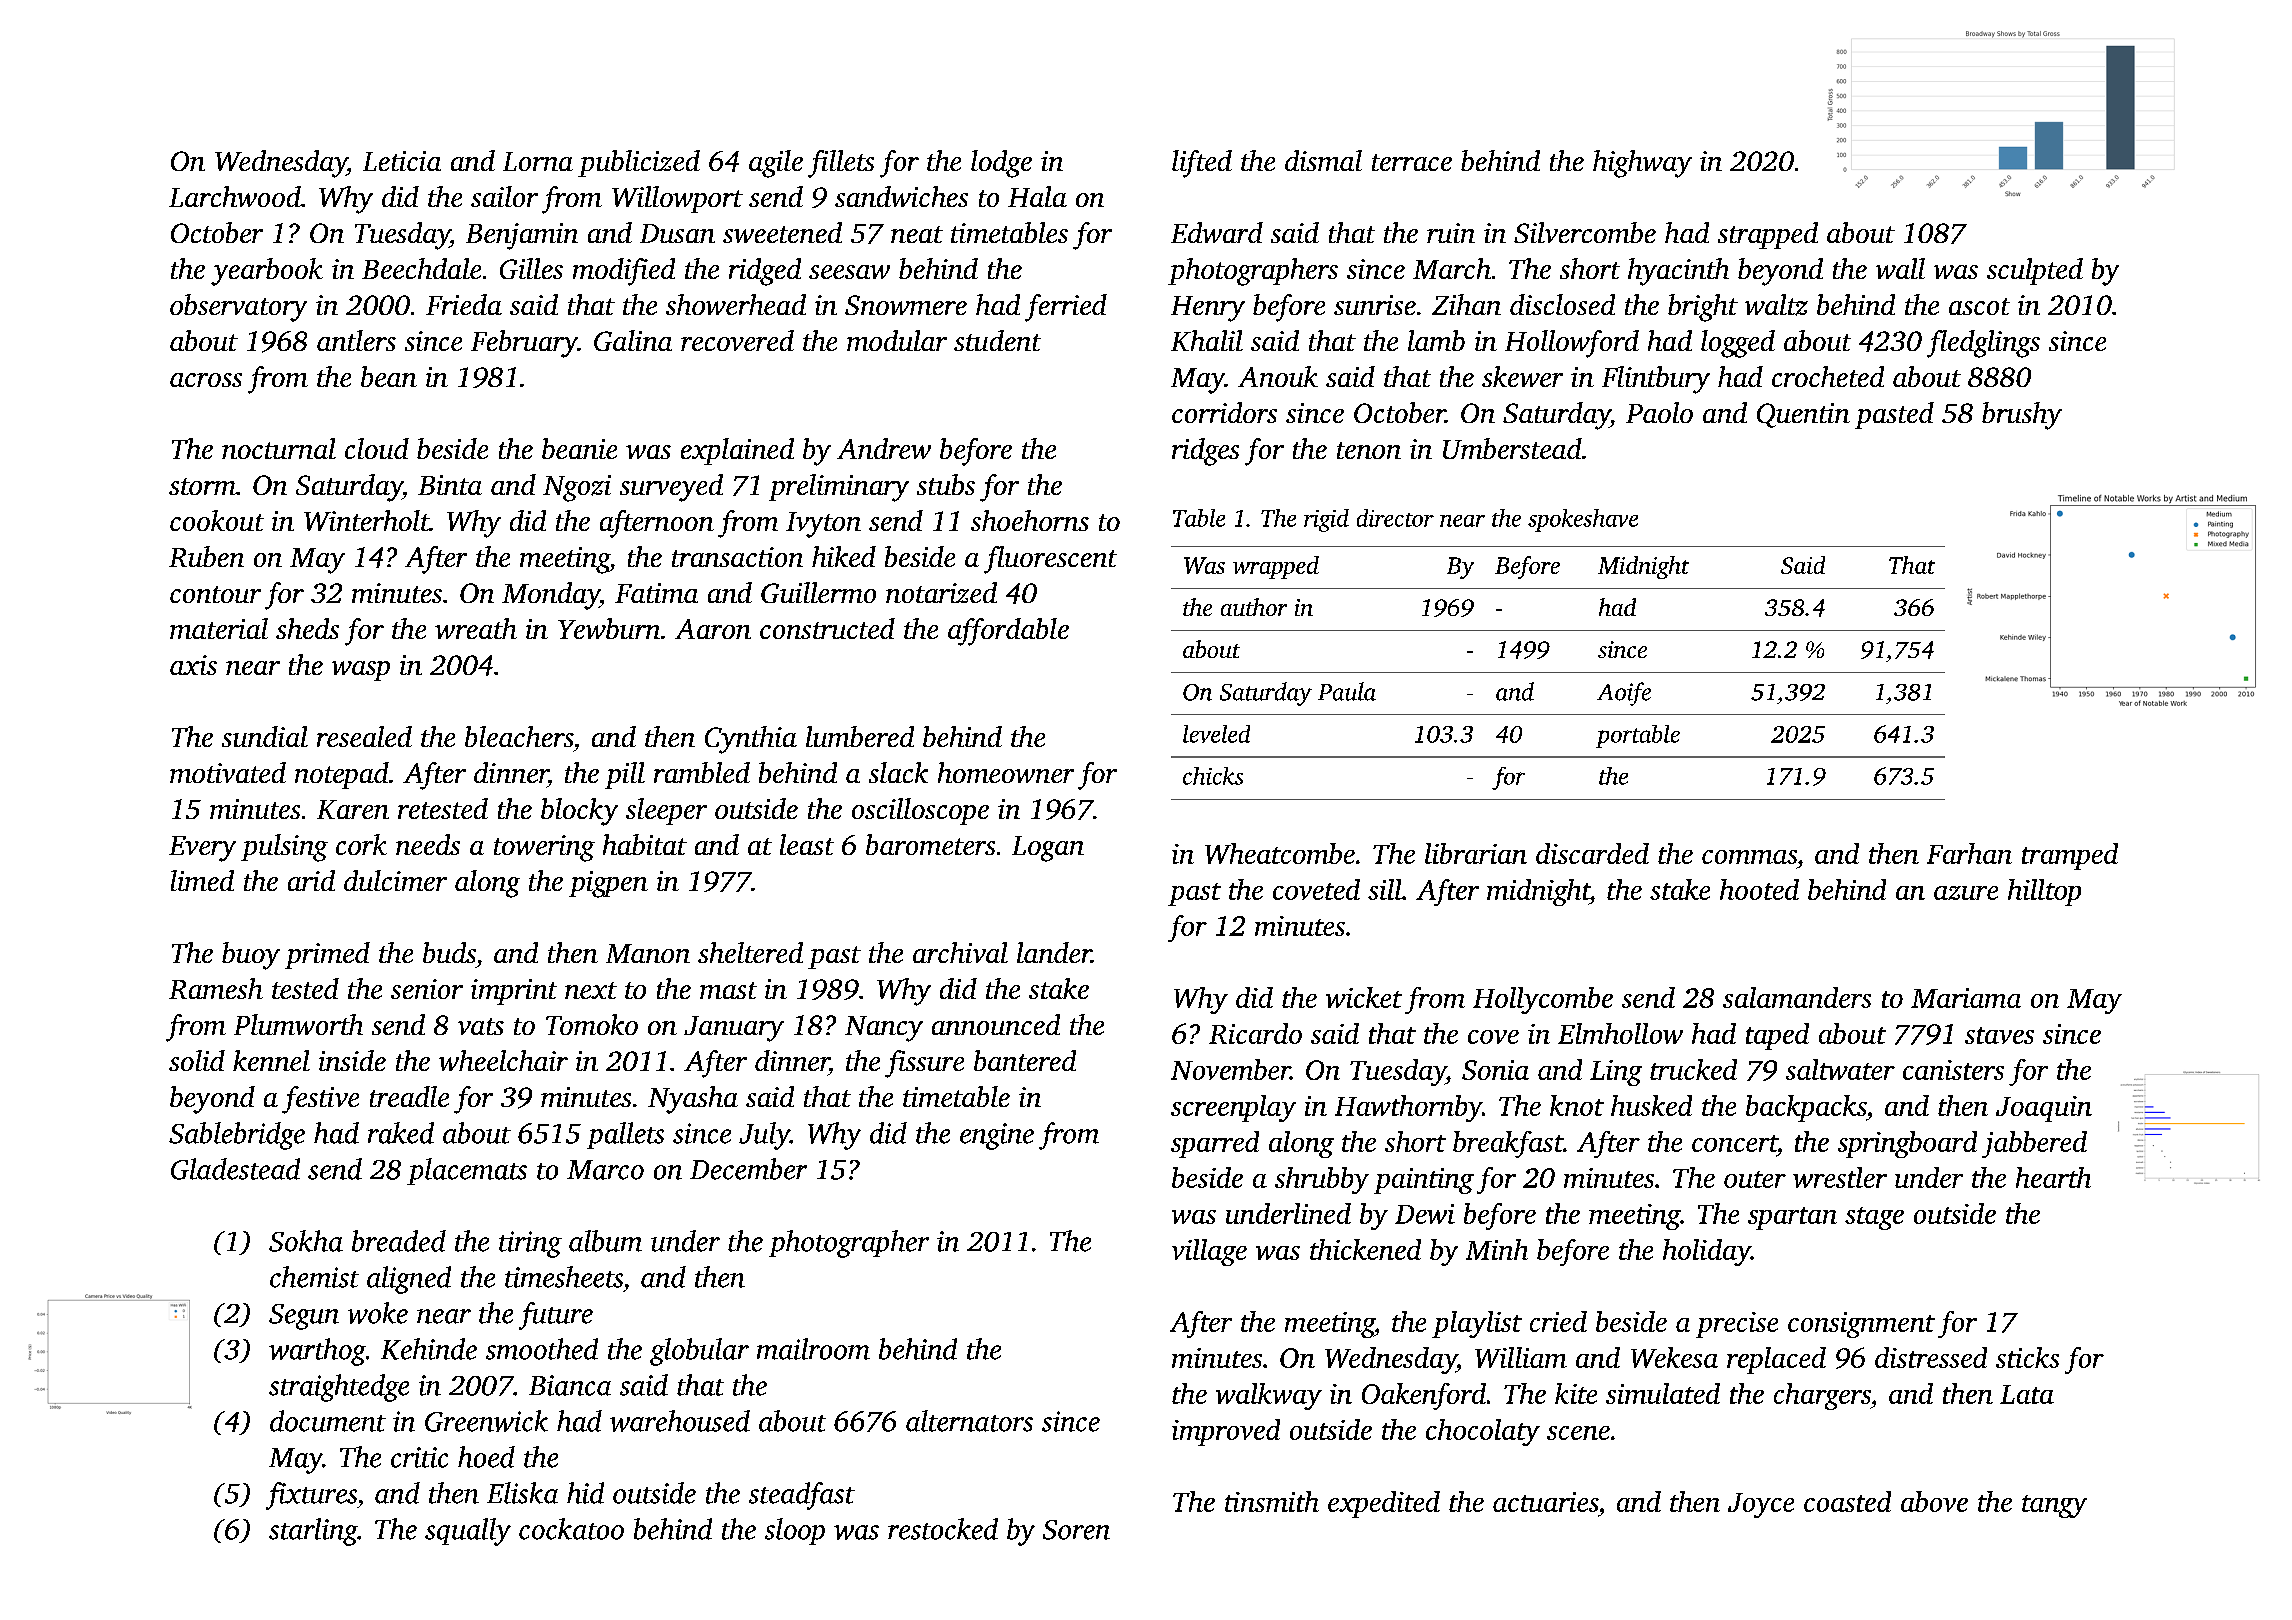 The image size is (2292, 1620). Describe the element at coordinates (901, 196) in the screenshot. I see `sandwiches` at that location.
